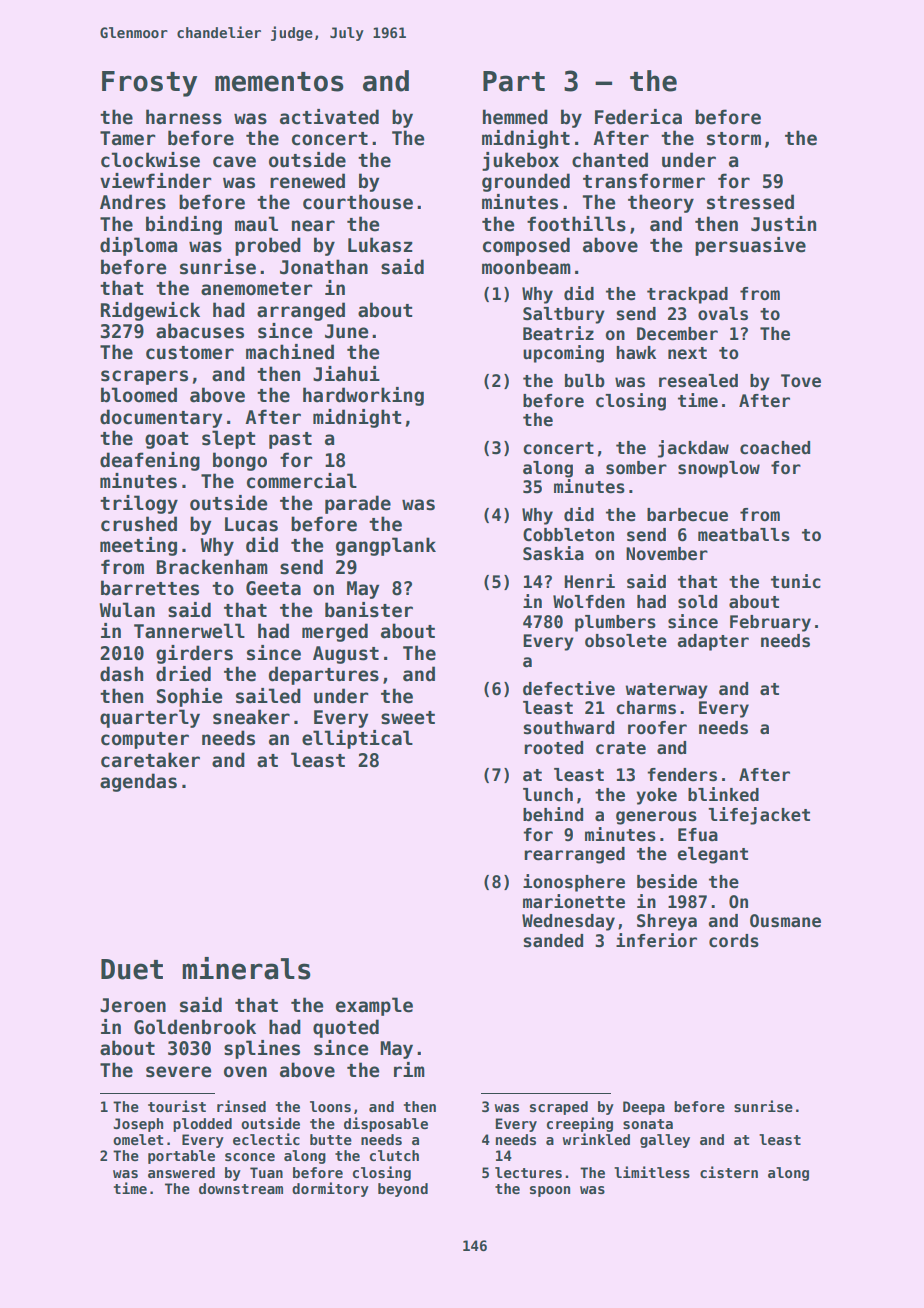 The height and width of the screenshot is (1308, 924). What do you see at coordinates (138, 782) in the screenshot?
I see `agendas` at bounding box center [138, 782].
